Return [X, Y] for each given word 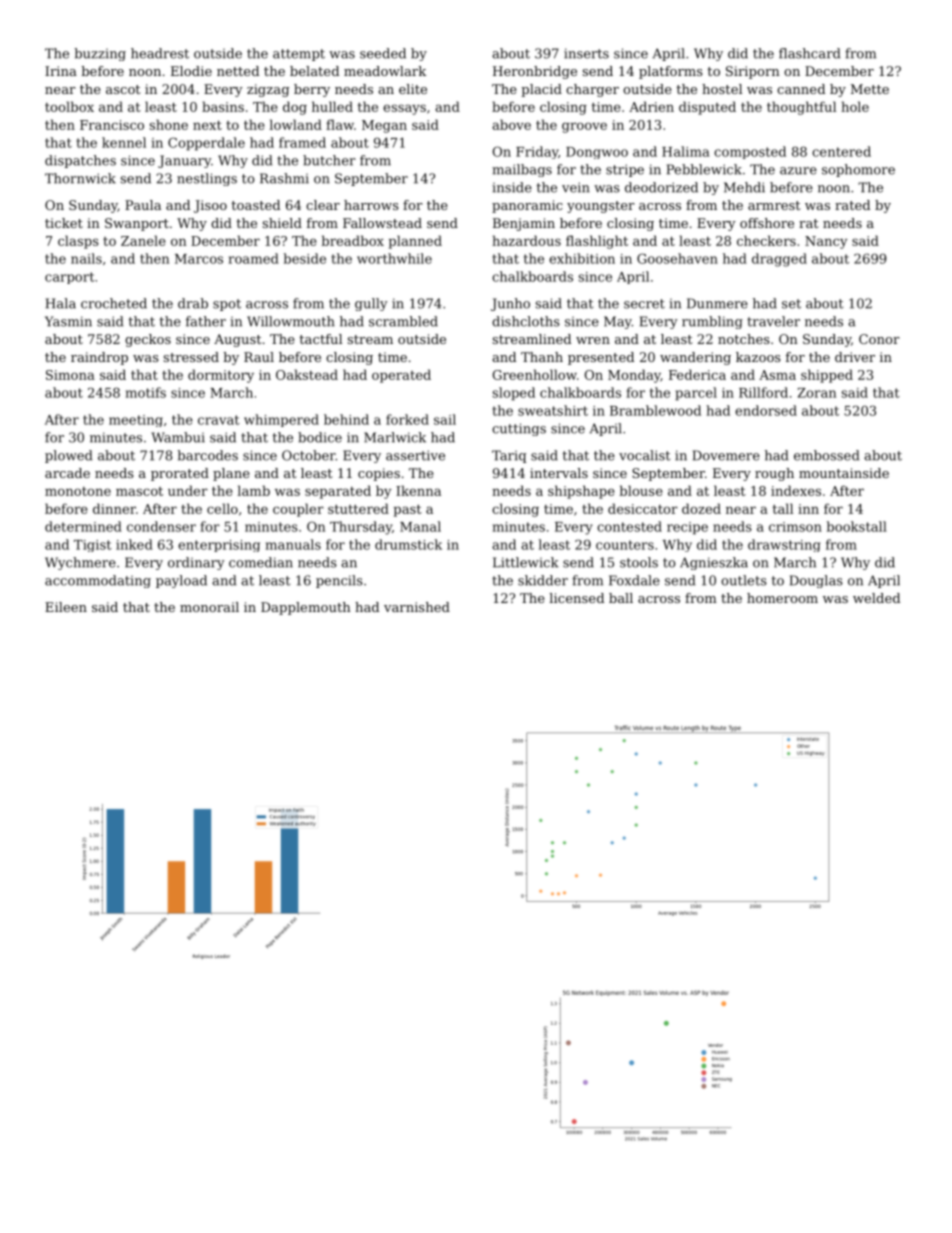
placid [541, 90]
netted [238, 71]
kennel [124, 142]
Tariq [509, 456]
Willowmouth [291, 321]
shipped [827, 376]
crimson [795, 527]
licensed [576, 598]
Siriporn [753, 72]
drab [193, 303]
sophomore [858, 170]
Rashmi [284, 178]
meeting [136, 421]
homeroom [782, 598]
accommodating [98, 581]
